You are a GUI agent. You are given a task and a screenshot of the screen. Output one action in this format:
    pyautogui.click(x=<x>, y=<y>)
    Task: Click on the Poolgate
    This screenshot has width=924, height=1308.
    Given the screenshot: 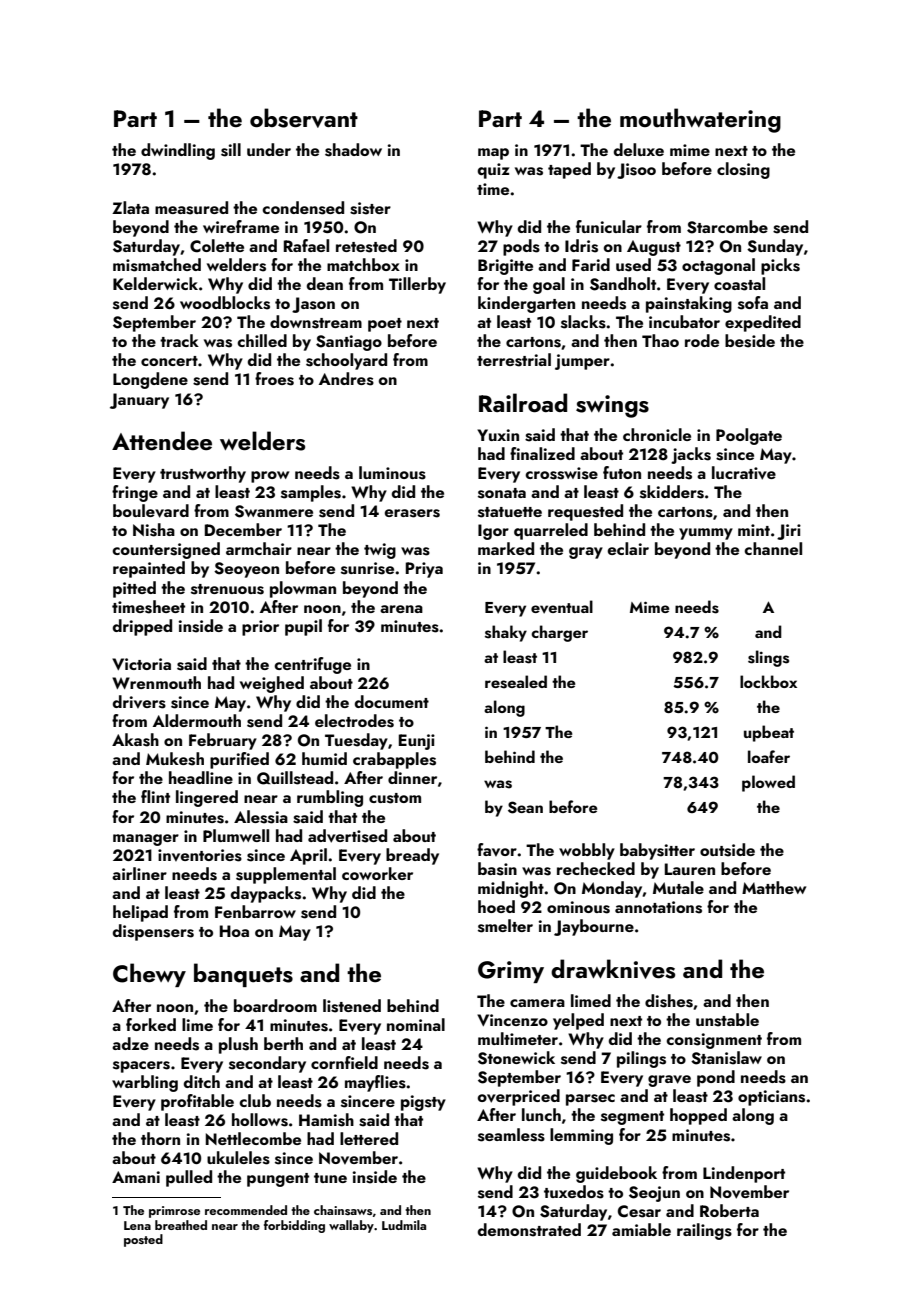 What is the action you would take?
    pyautogui.click(x=749, y=436)
